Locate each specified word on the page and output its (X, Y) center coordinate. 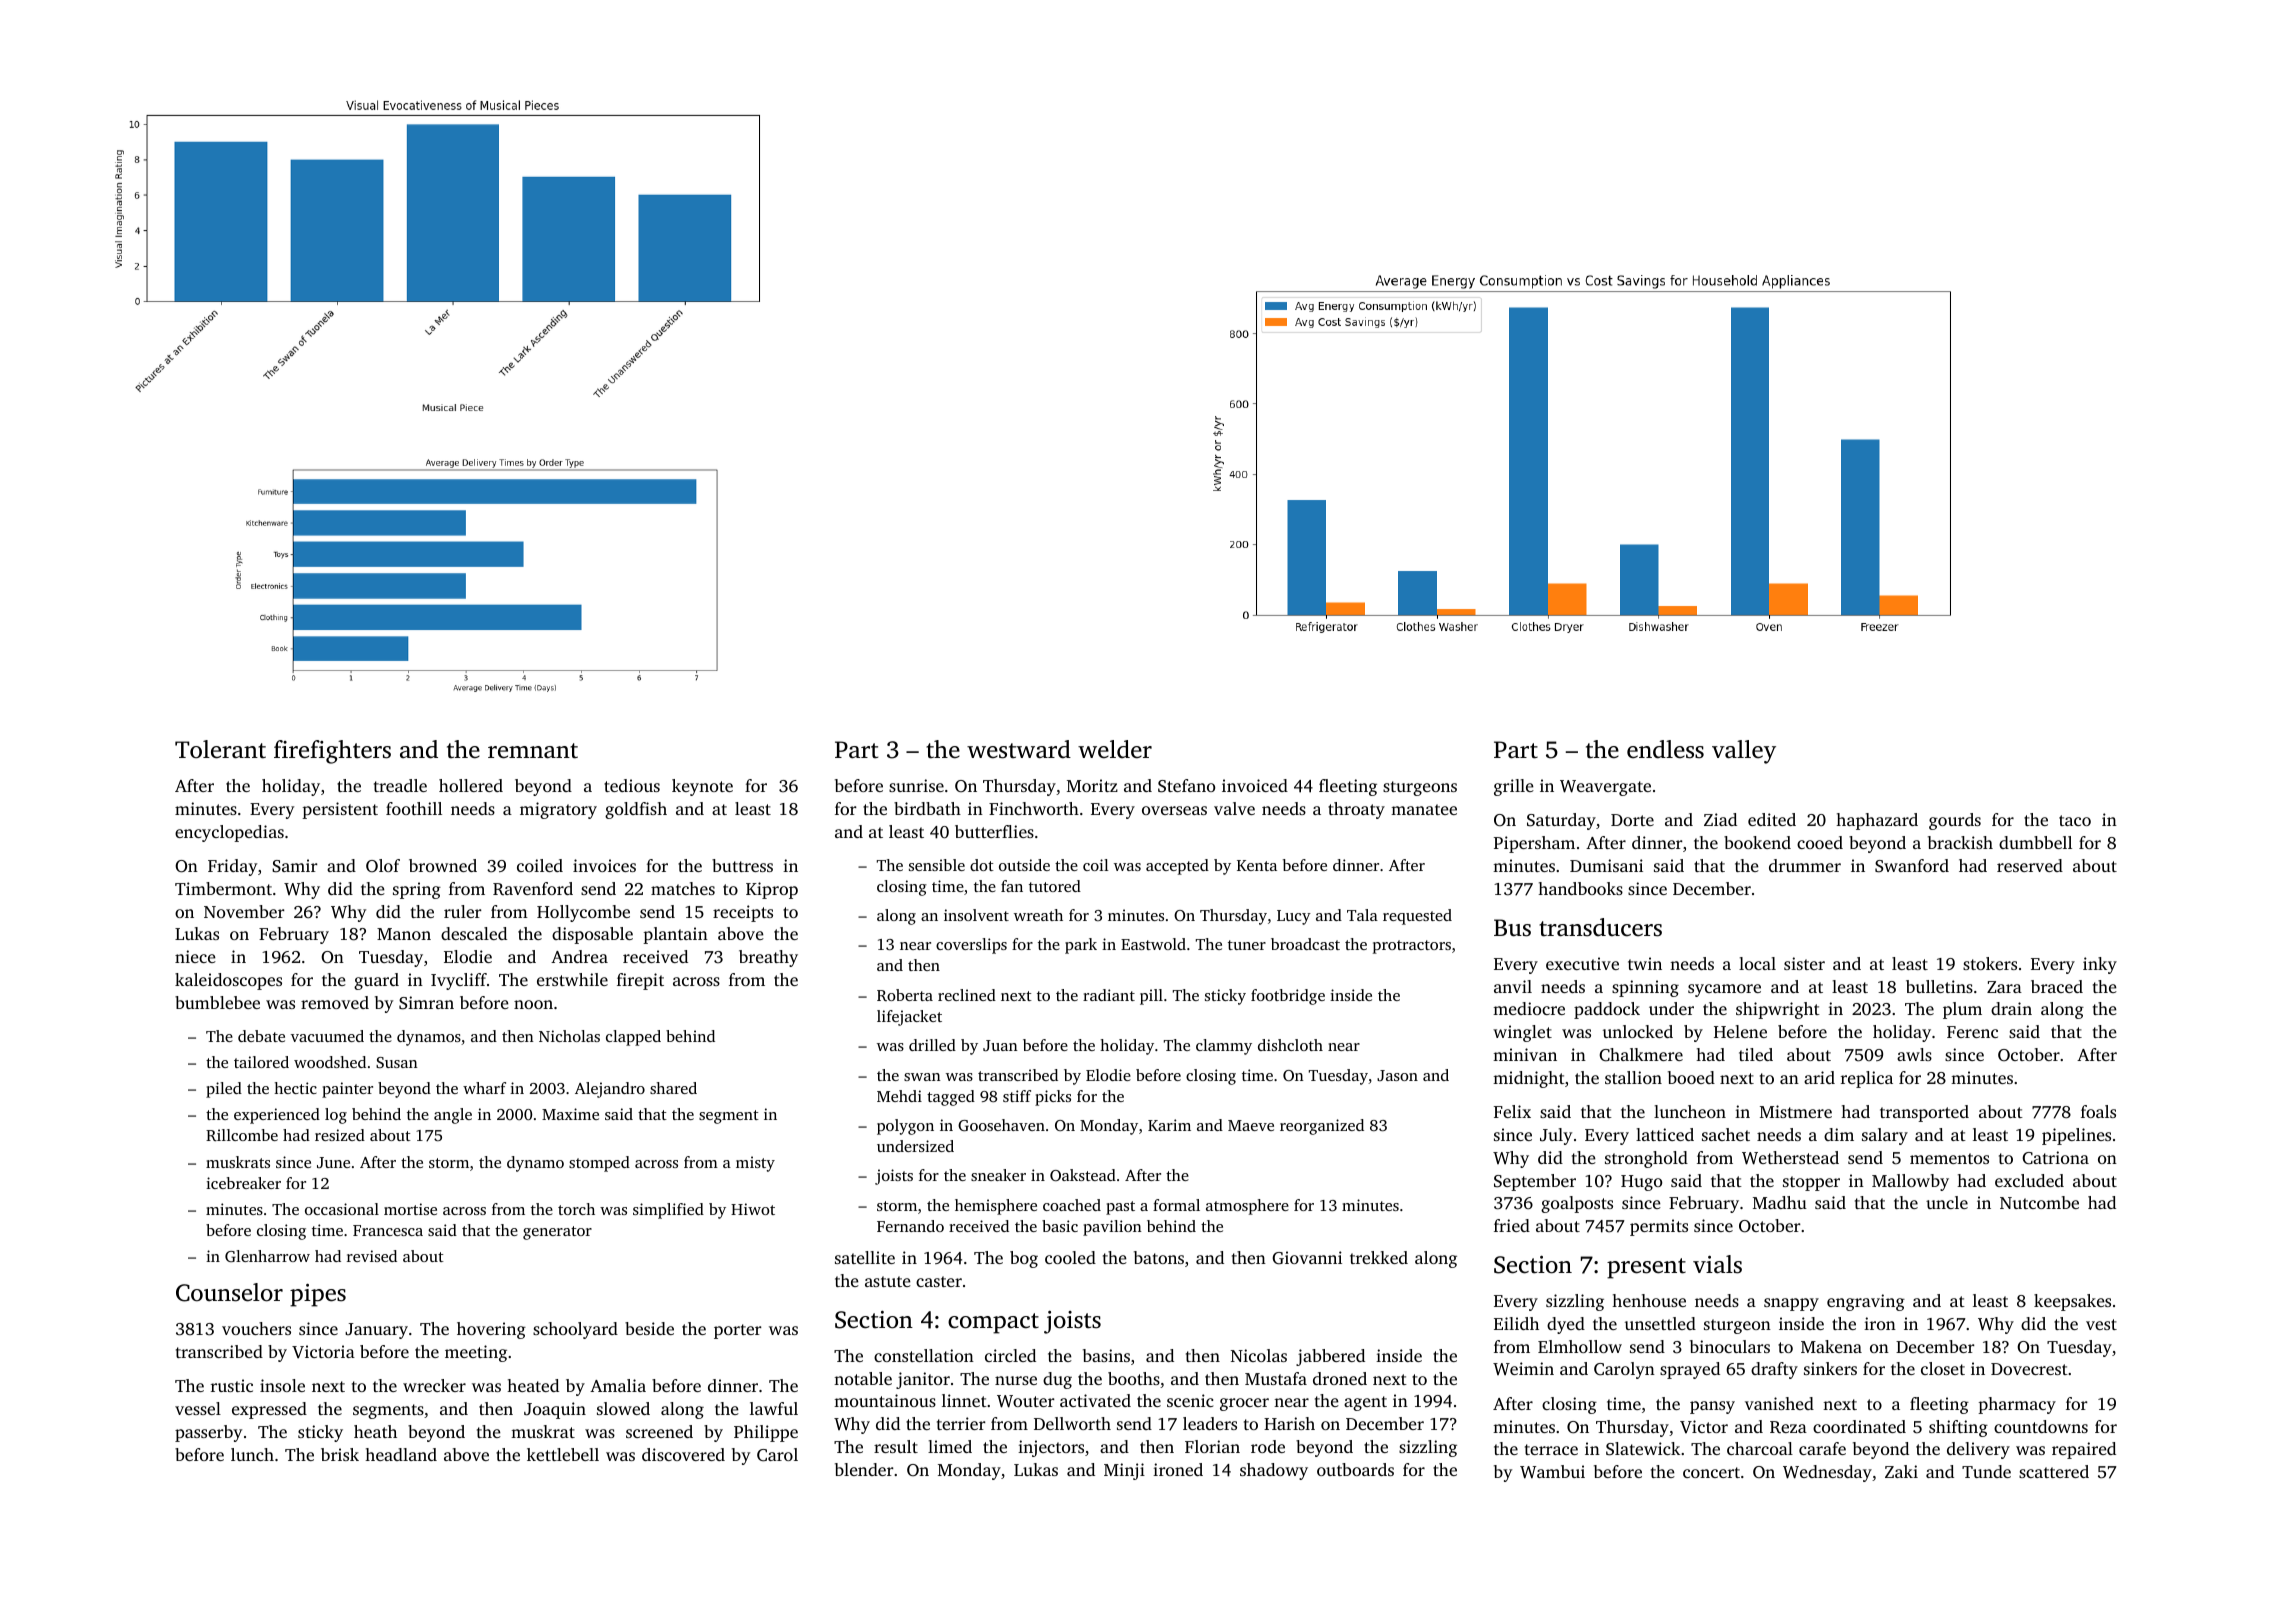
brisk (340, 1454)
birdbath (927, 808)
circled (1010, 1355)
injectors (1051, 1448)
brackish (1960, 842)
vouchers (256, 1328)
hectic (295, 1088)
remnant (533, 751)
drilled (932, 1045)
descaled (474, 933)
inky (2100, 965)
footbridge (1288, 997)
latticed (1665, 1134)
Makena (1831, 1346)
